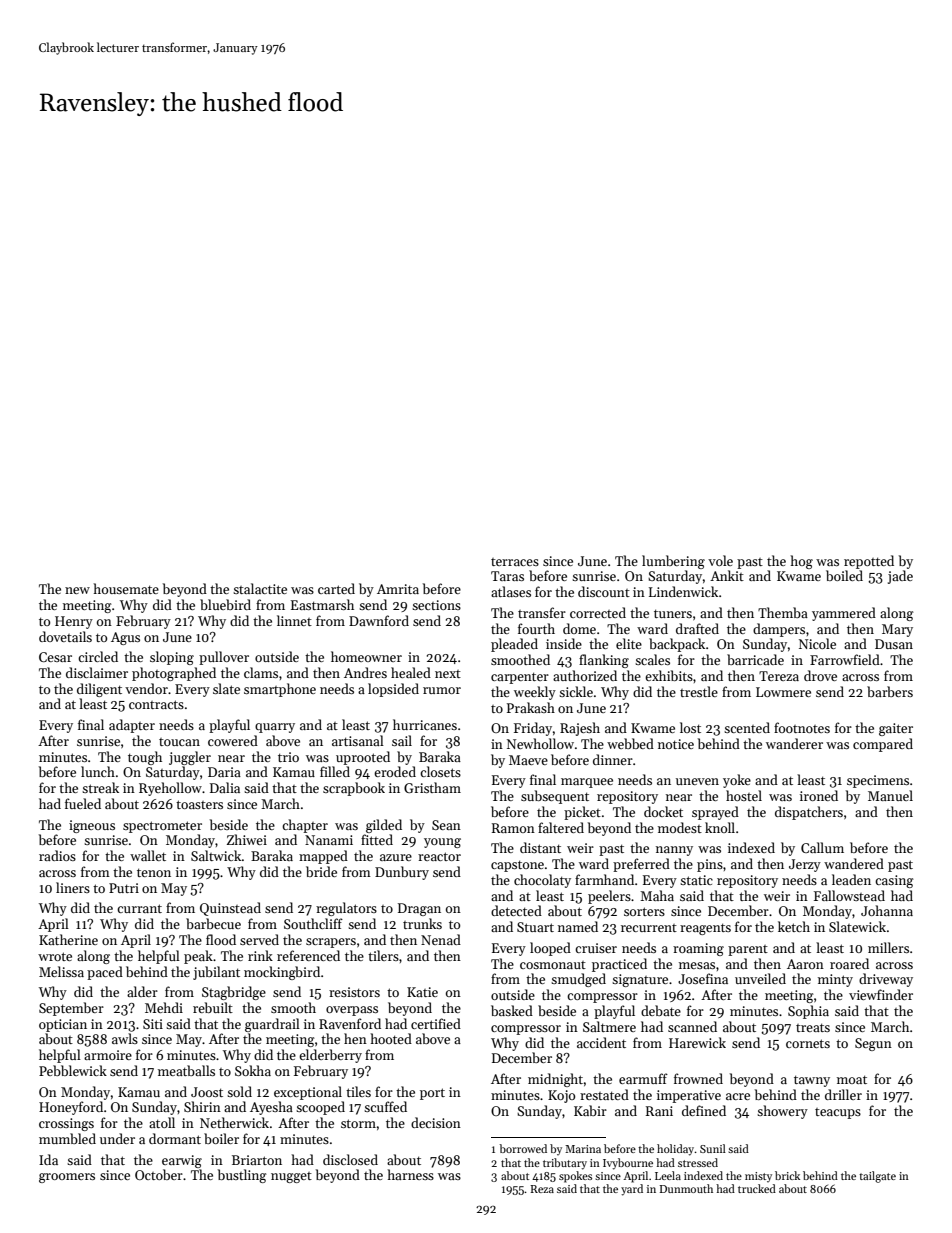 The image size is (952, 1233). What do you see at coordinates (402, 873) in the image?
I see `Dunbury` at bounding box center [402, 873].
